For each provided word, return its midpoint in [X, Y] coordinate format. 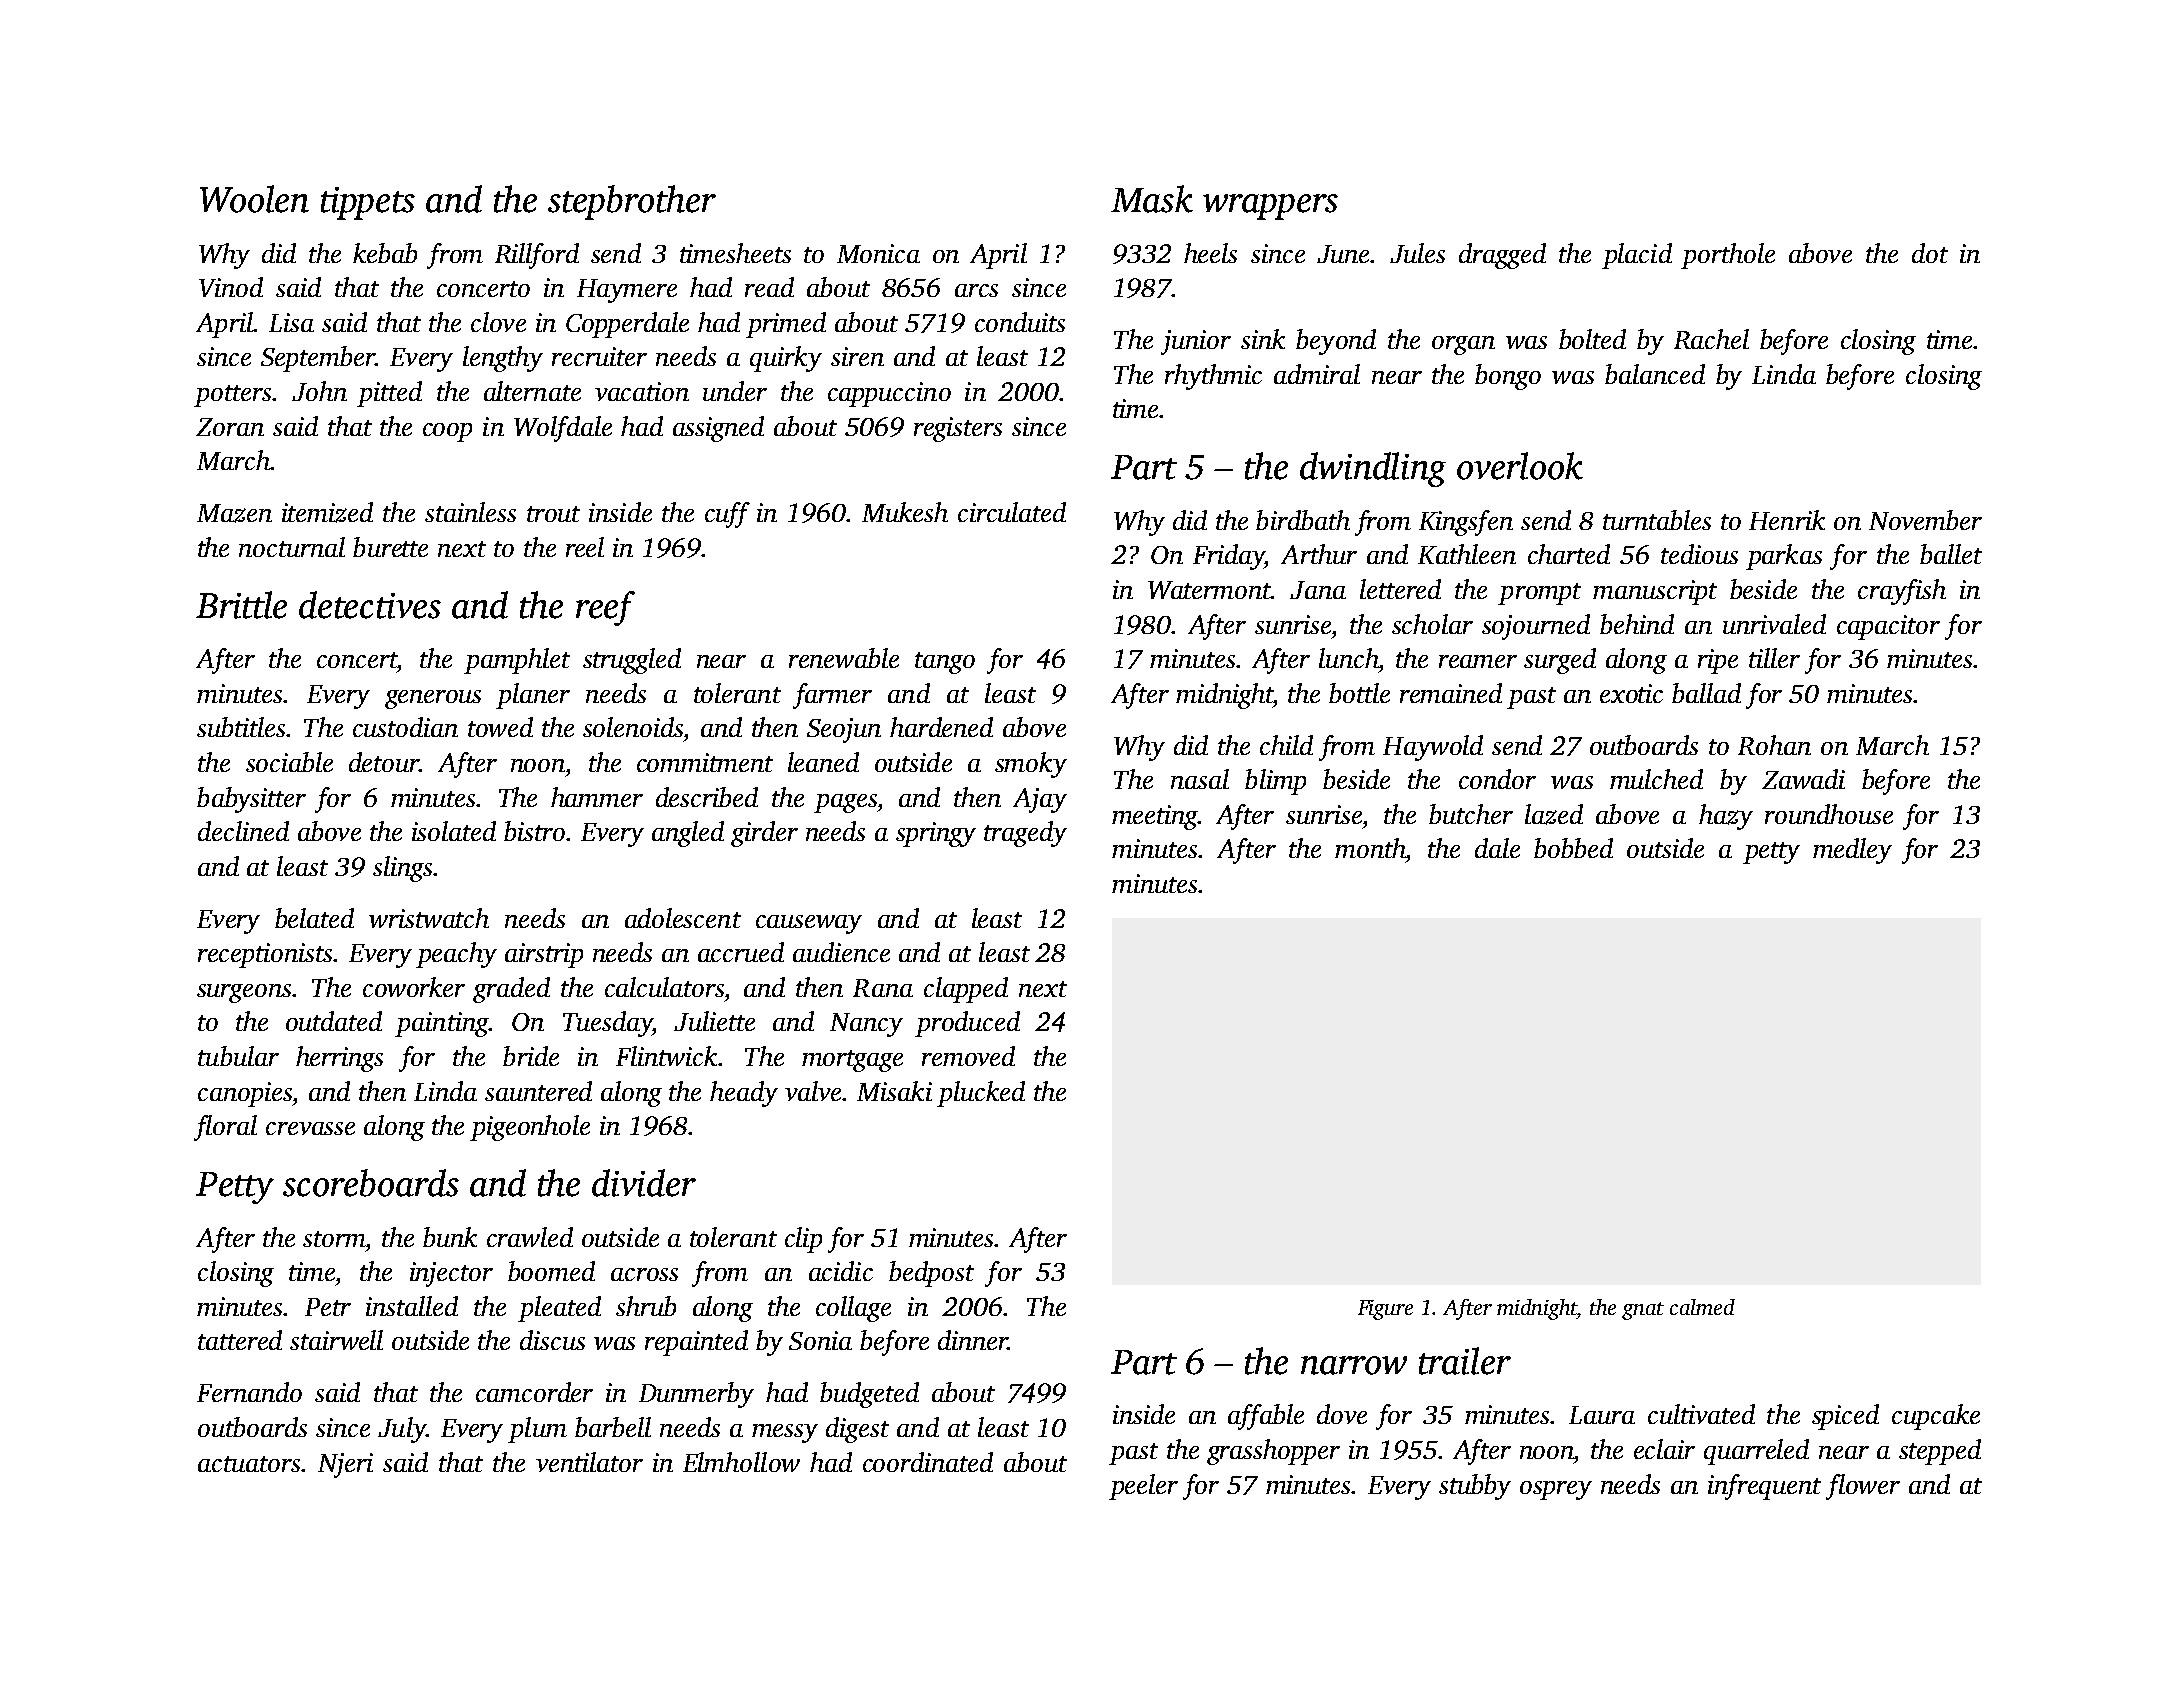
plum [537, 1430]
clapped [966, 990]
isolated [454, 831]
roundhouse [1829, 814]
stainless [470, 512]
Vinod [231, 287]
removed [968, 1056]
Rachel [1711, 339]
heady [744, 1094]
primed [786, 325]
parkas [1784, 557]
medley [1852, 851]
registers [958, 429]
